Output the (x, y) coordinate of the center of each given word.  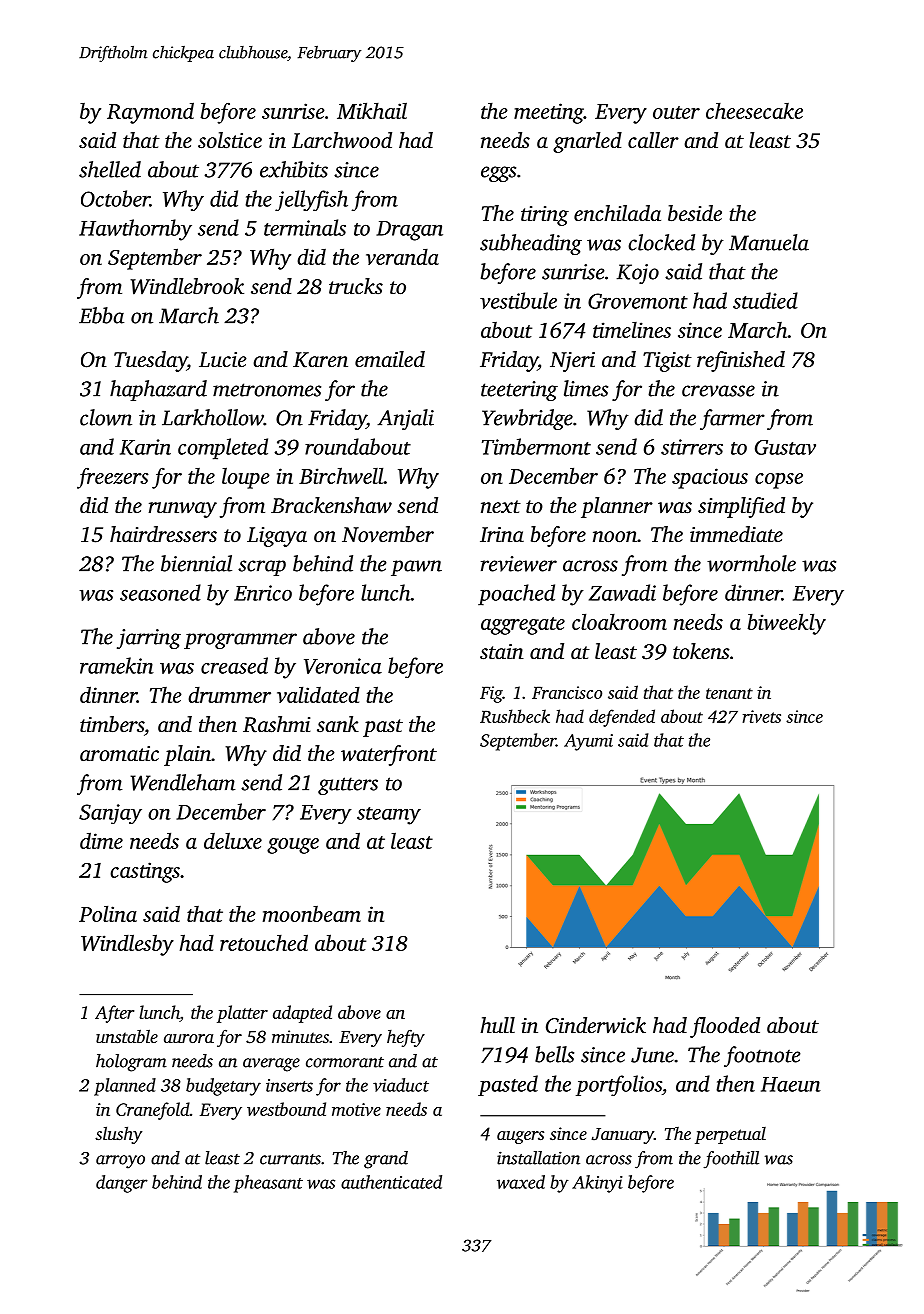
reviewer (519, 564)
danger (122, 1184)
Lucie (223, 359)
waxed (521, 1182)
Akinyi (597, 1184)
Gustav (785, 447)
